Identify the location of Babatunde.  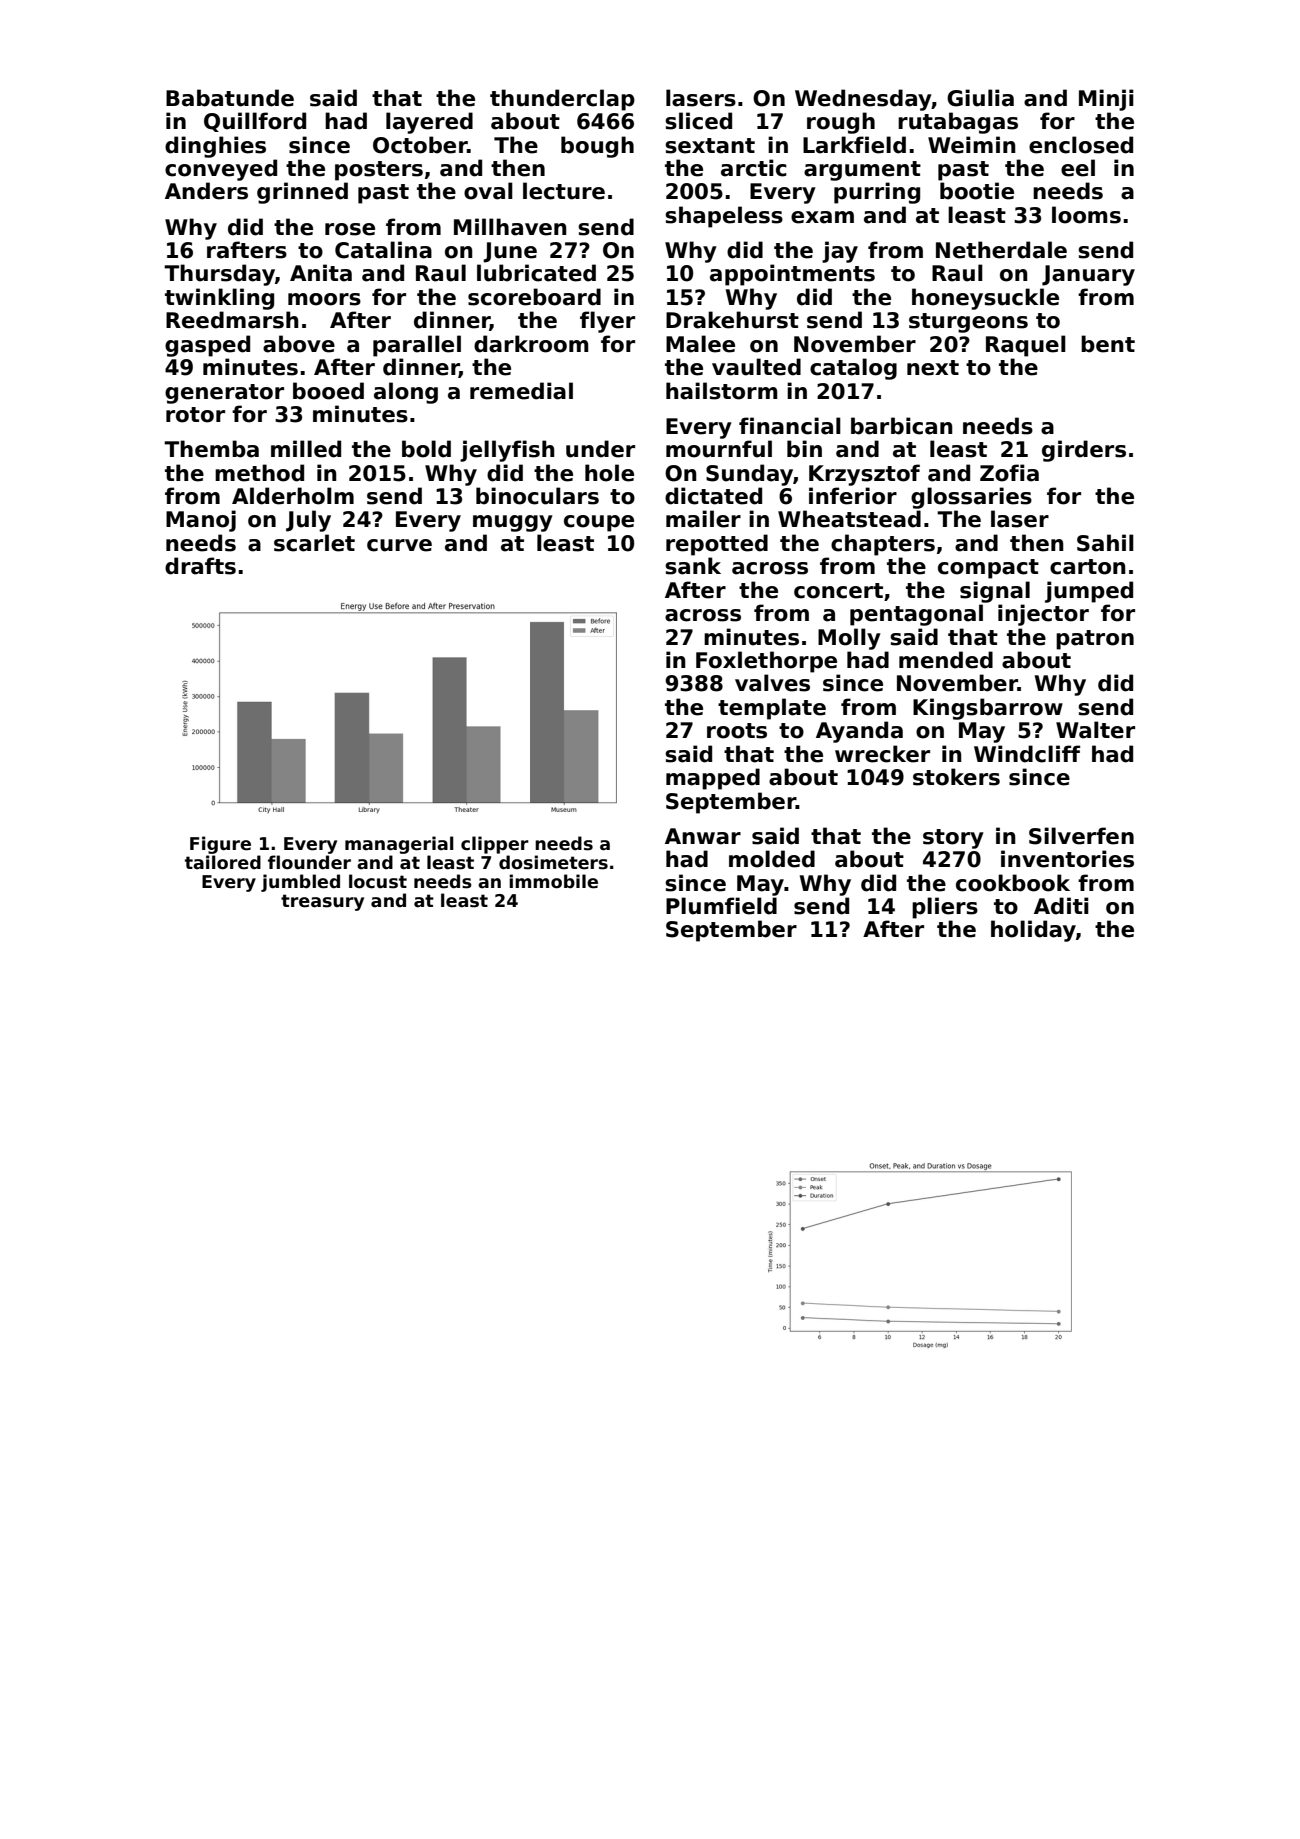
(230, 98).
